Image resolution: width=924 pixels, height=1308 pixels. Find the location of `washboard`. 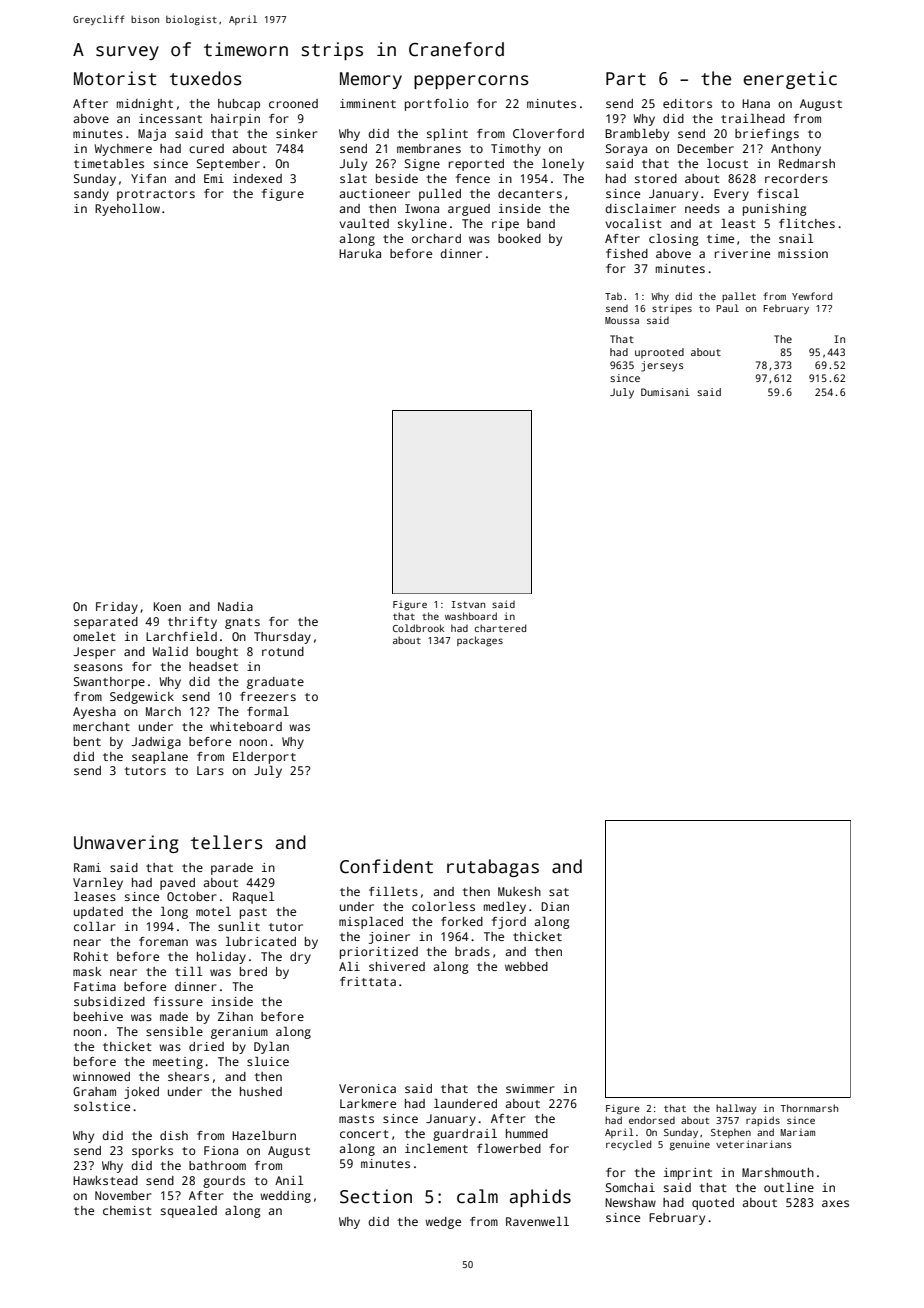

washboard is located at coordinates (471, 616).
